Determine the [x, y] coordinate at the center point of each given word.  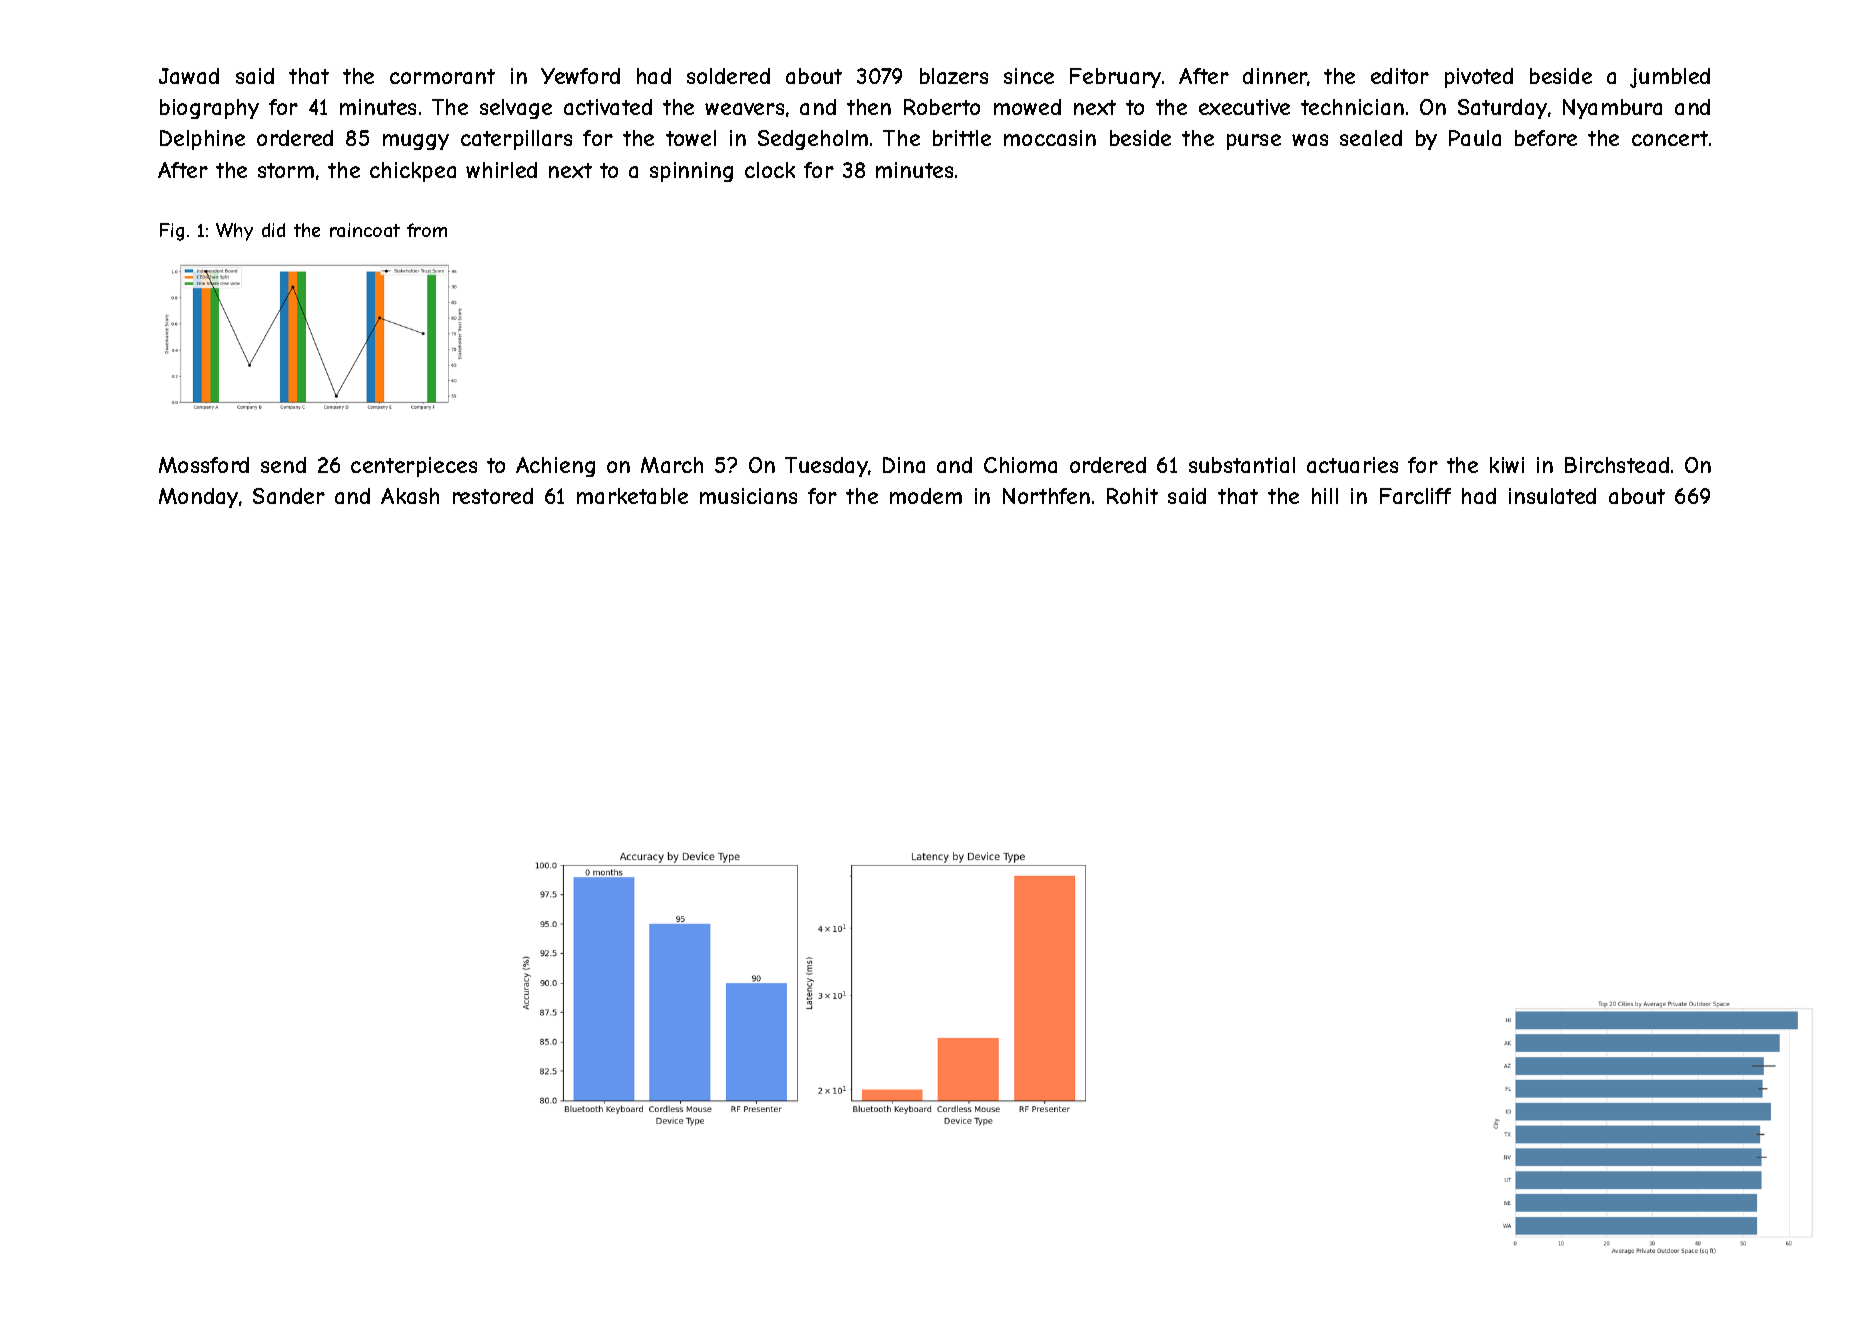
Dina [904, 465]
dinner [1275, 77]
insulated [1552, 496]
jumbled [1670, 78]
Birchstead [1617, 465]
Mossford [204, 465]
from [427, 230]
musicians [748, 496]
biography [209, 109]
